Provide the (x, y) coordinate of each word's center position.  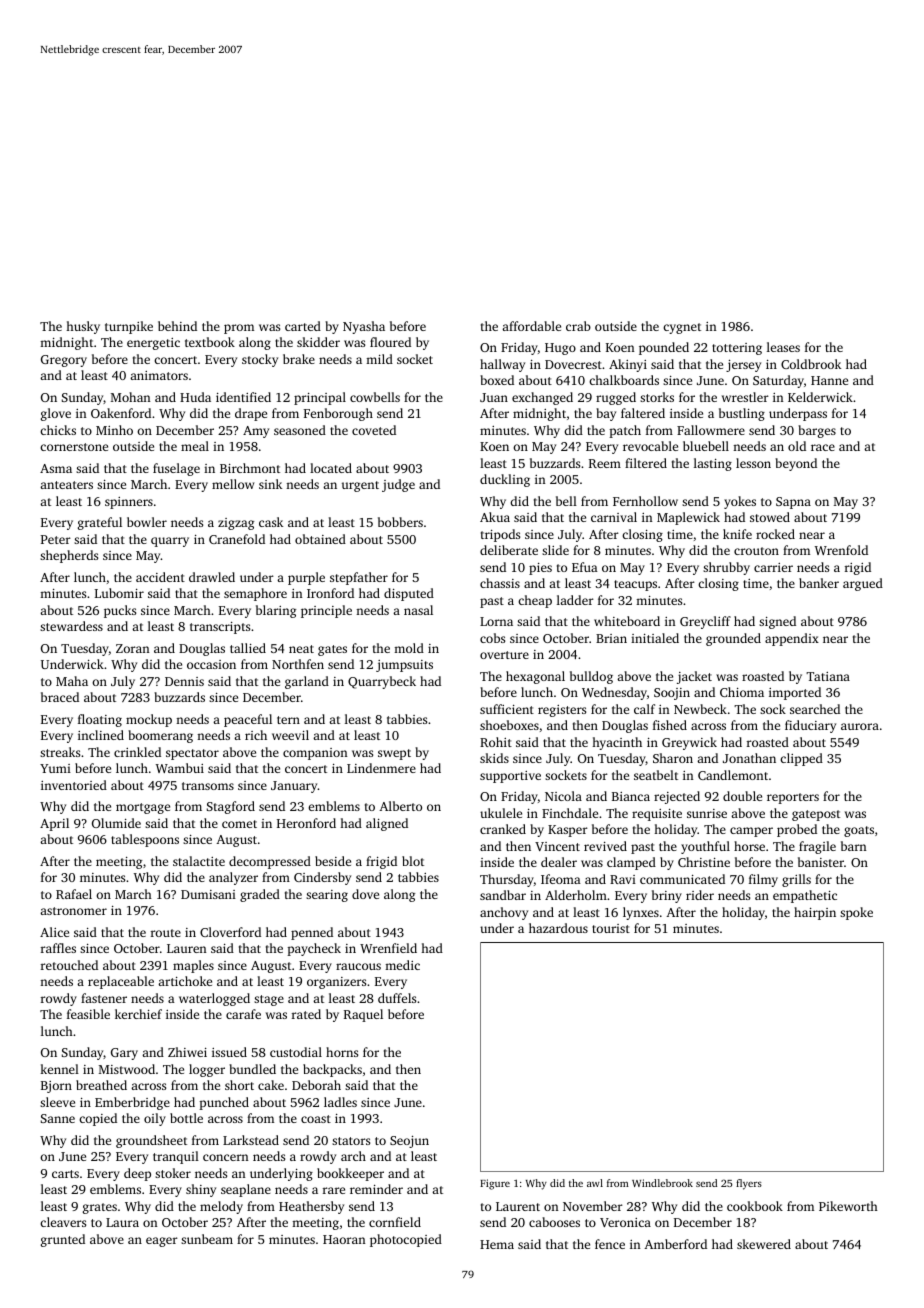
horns (342, 1052)
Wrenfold (841, 550)
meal (195, 446)
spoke (856, 913)
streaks (60, 752)
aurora (860, 726)
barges (817, 431)
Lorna (496, 621)
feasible (88, 1014)
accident (160, 577)
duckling (505, 480)
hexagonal (535, 677)
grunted (63, 1240)
